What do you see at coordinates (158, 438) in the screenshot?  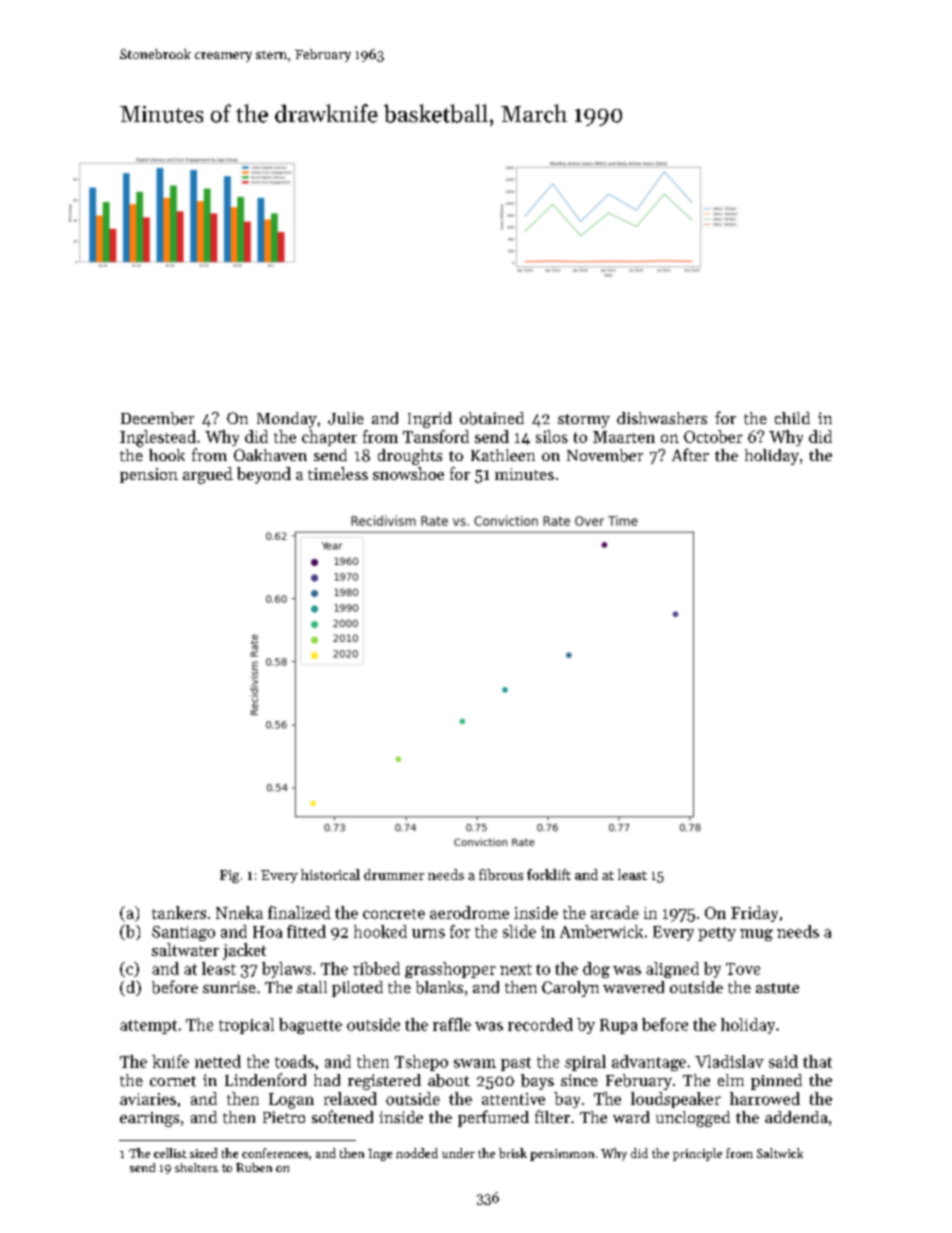 I see `Inglestead` at bounding box center [158, 438].
